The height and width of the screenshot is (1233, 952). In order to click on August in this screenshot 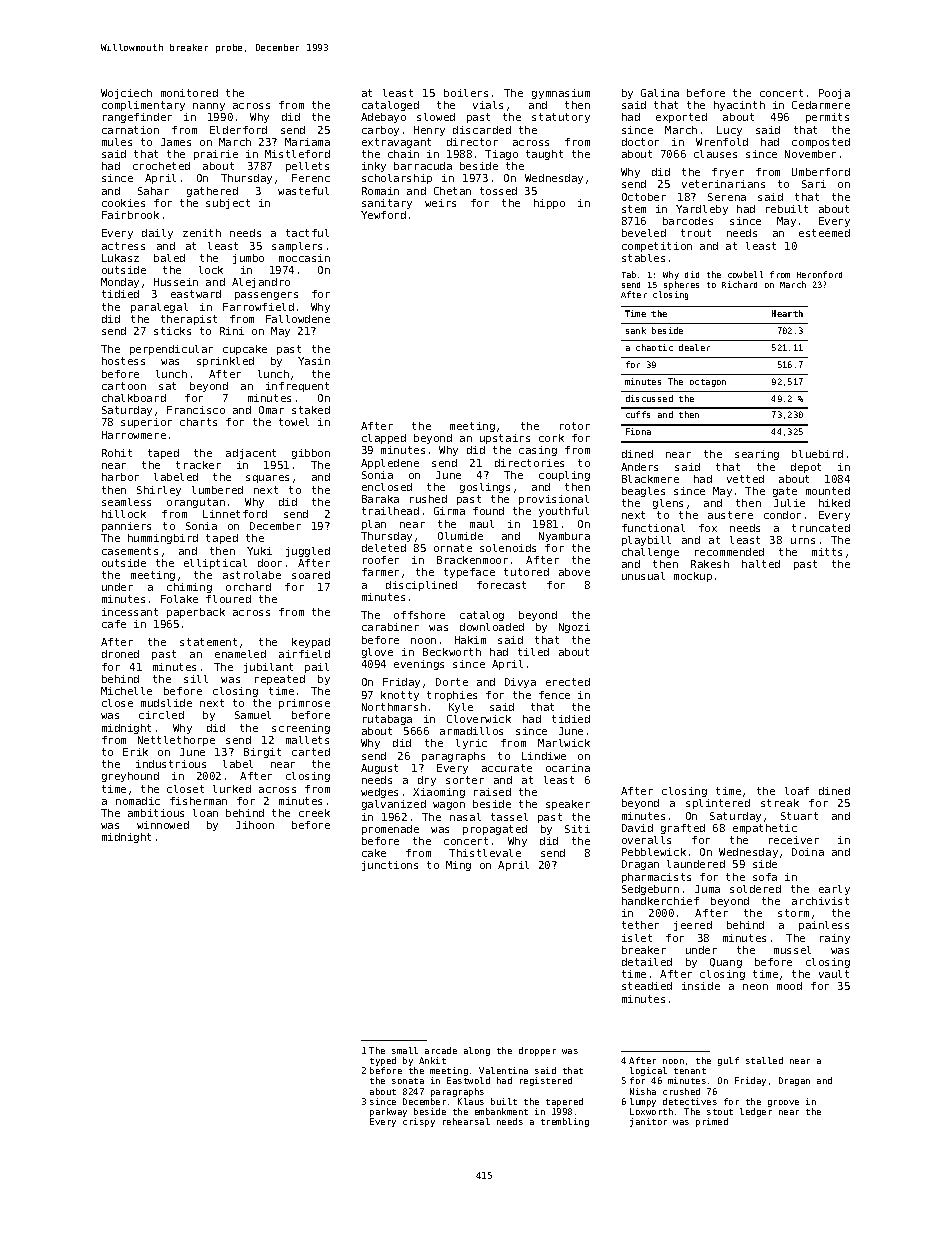, I will do `click(379, 769)`.
